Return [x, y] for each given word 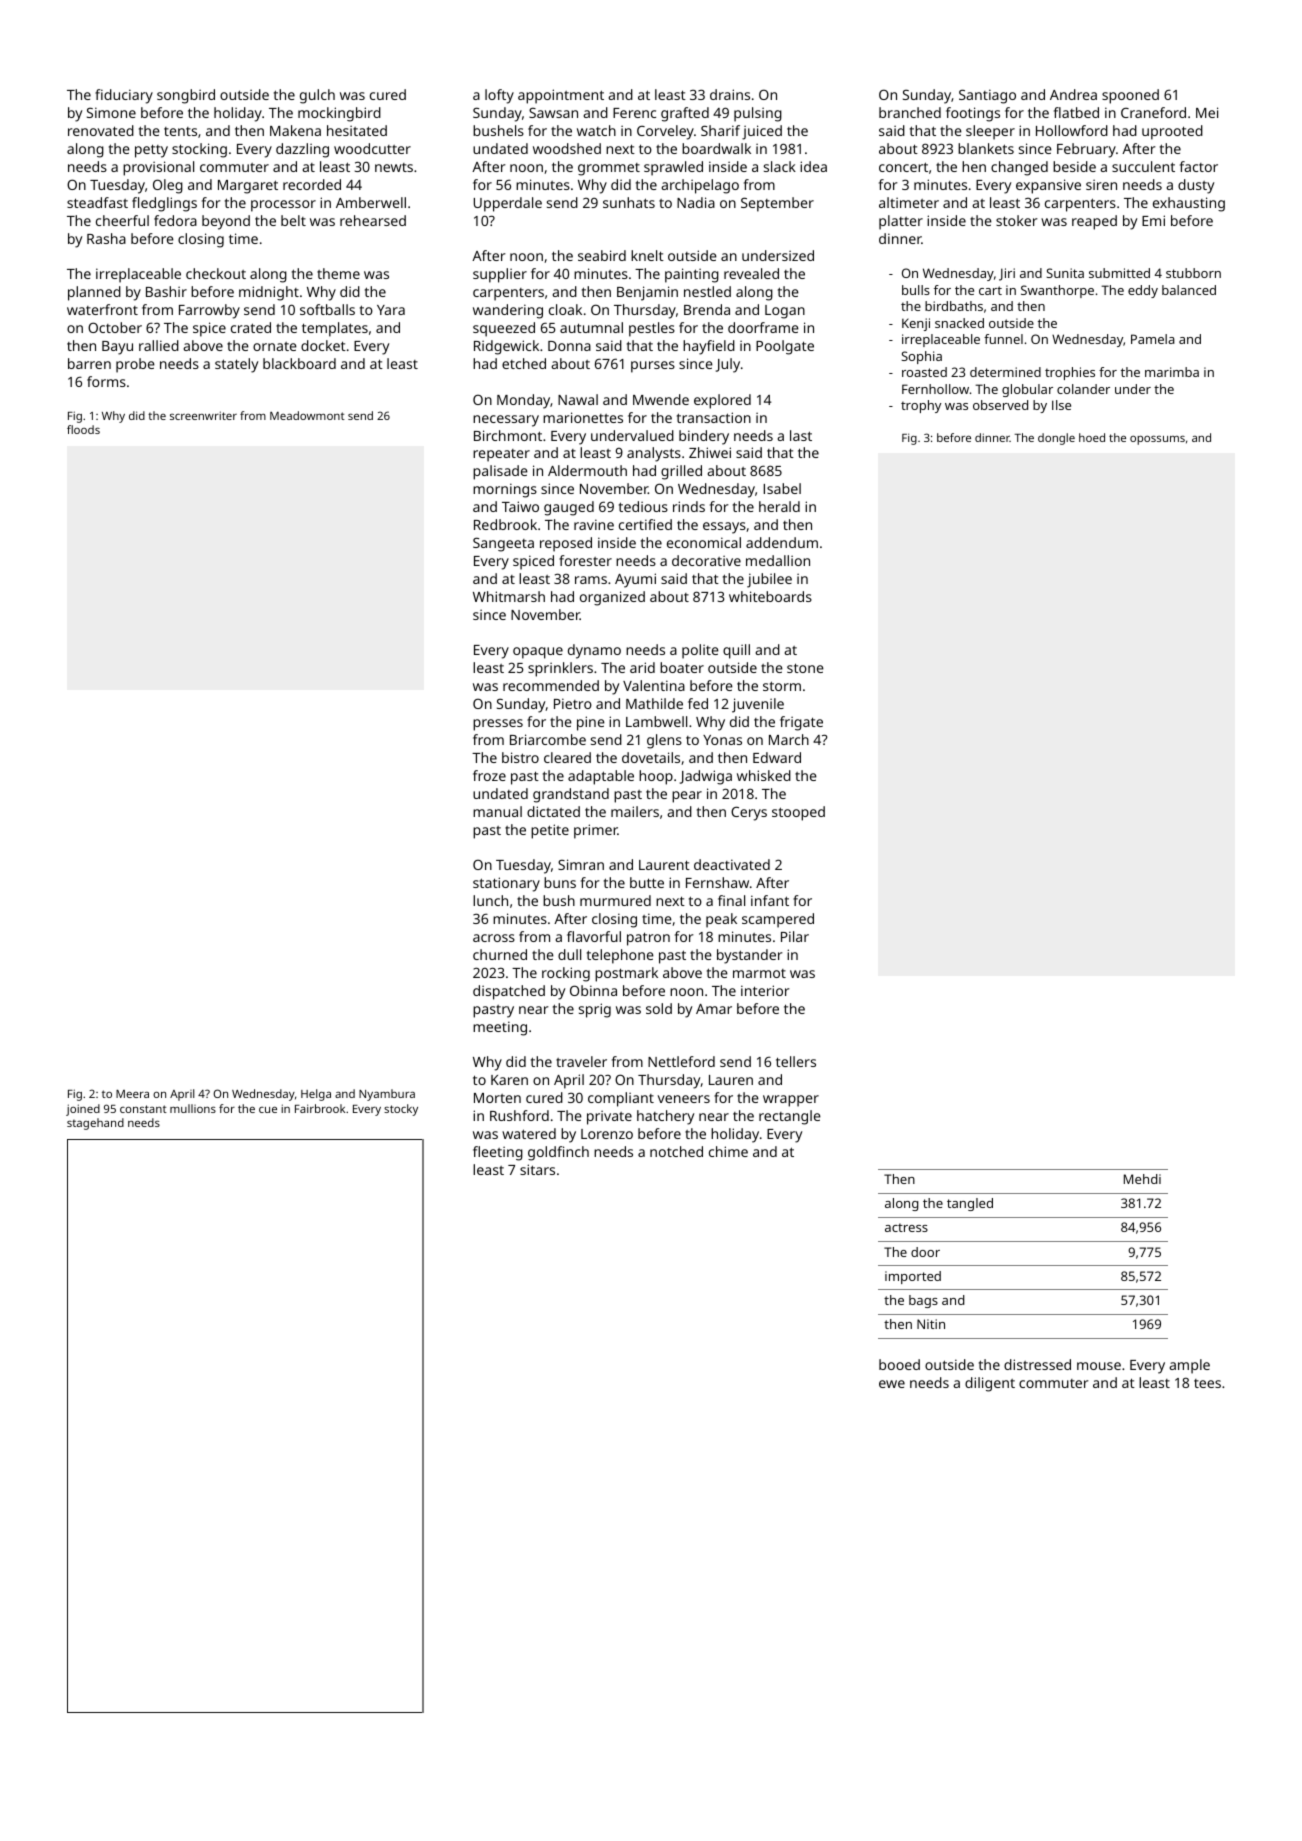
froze [489, 775]
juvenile [758, 705]
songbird [186, 96]
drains [730, 94]
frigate [801, 723]
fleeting [498, 1153]
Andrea [1073, 94]
